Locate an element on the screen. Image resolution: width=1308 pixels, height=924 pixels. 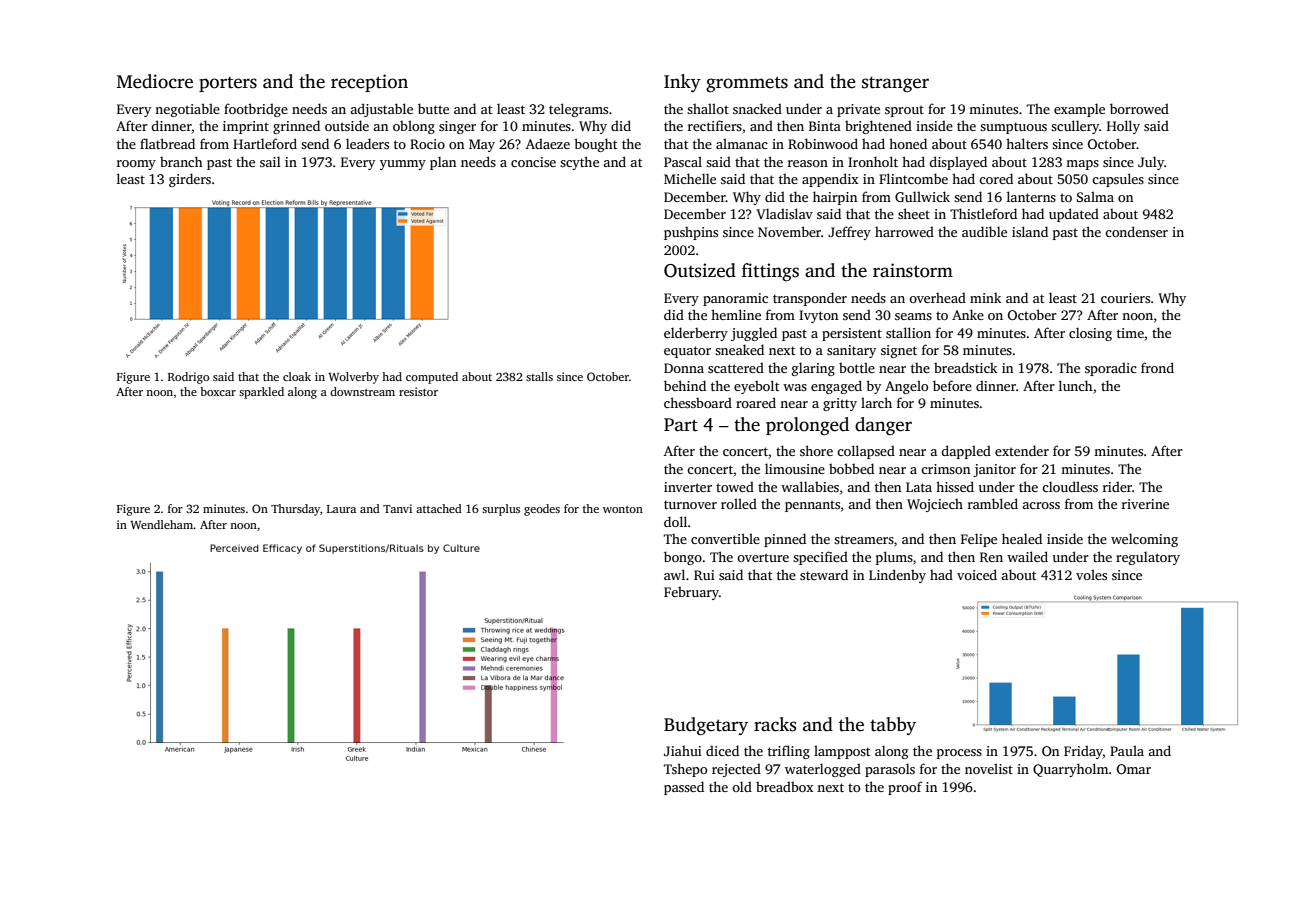
crimson is located at coordinates (945, 469).
